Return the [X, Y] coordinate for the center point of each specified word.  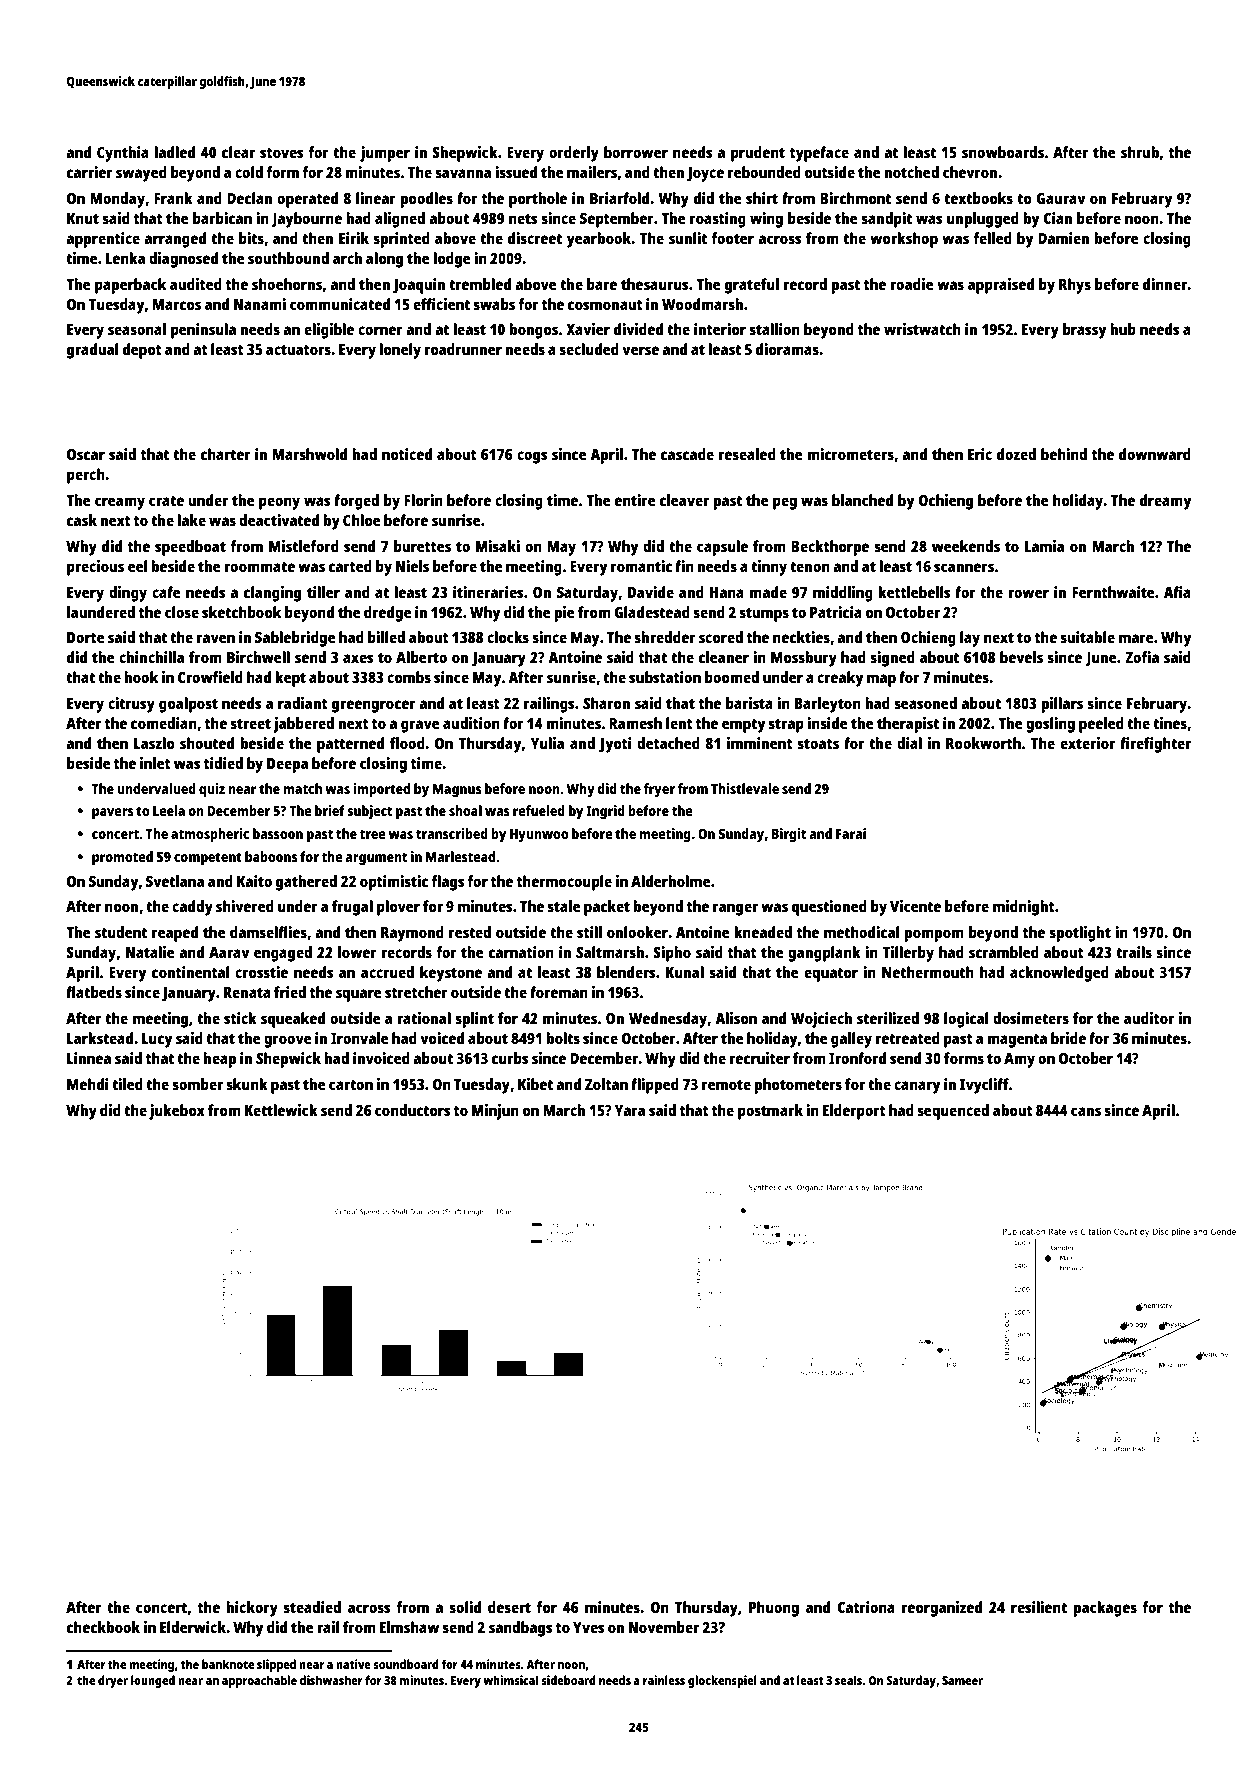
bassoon [278, 833]
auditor [1149, 1018]
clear [238, 152]
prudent [758, 154]
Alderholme [671, 881]
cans [1086, 1111]
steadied [312, 1607]
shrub [1140, 152]
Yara [630, 1110]
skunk [247, 1084]
